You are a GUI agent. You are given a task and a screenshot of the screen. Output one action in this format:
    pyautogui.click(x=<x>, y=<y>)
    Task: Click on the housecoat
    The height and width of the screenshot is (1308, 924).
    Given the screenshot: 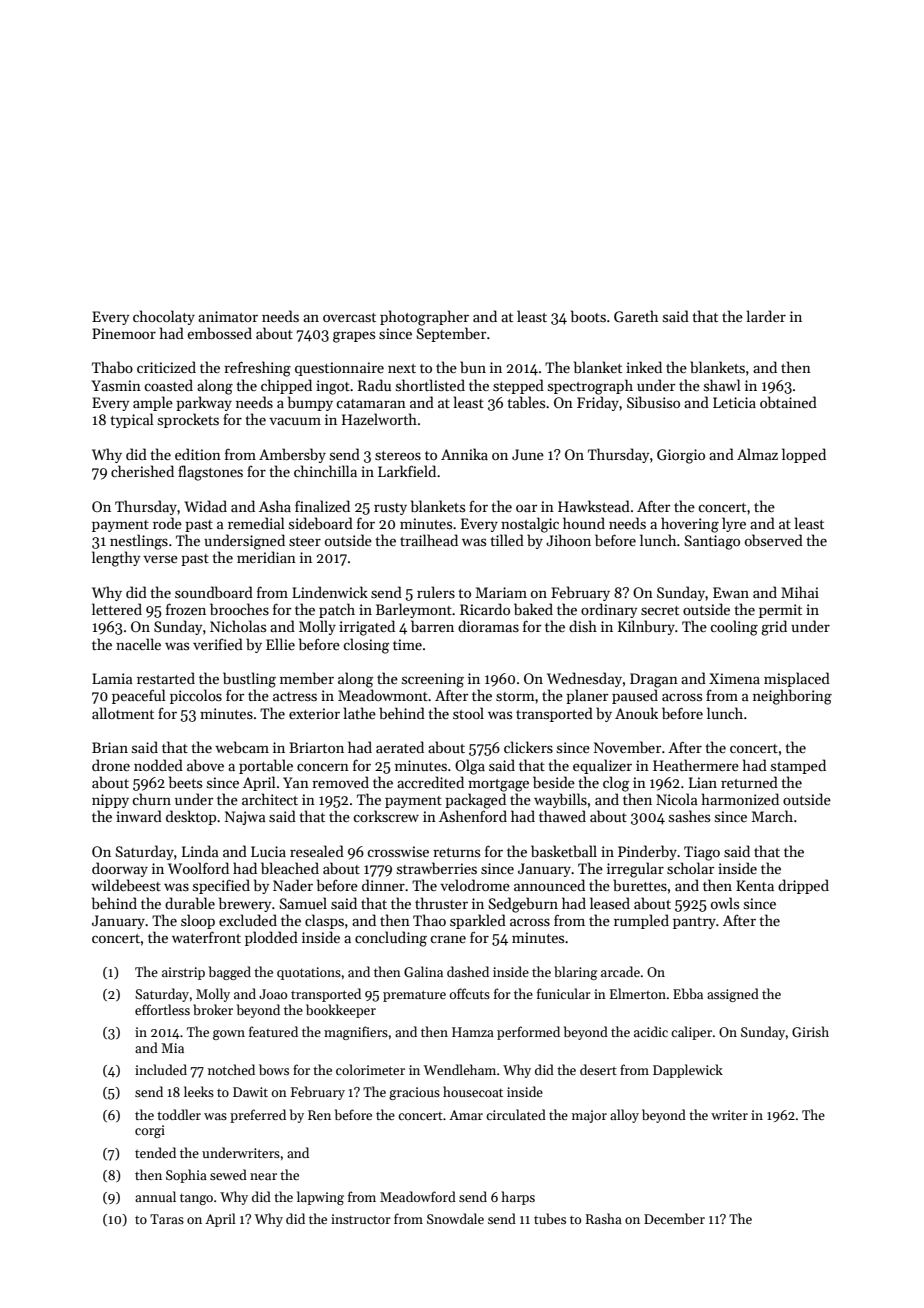 What is the action you would take?
    pyautogui.click(x=473, y=1091)
